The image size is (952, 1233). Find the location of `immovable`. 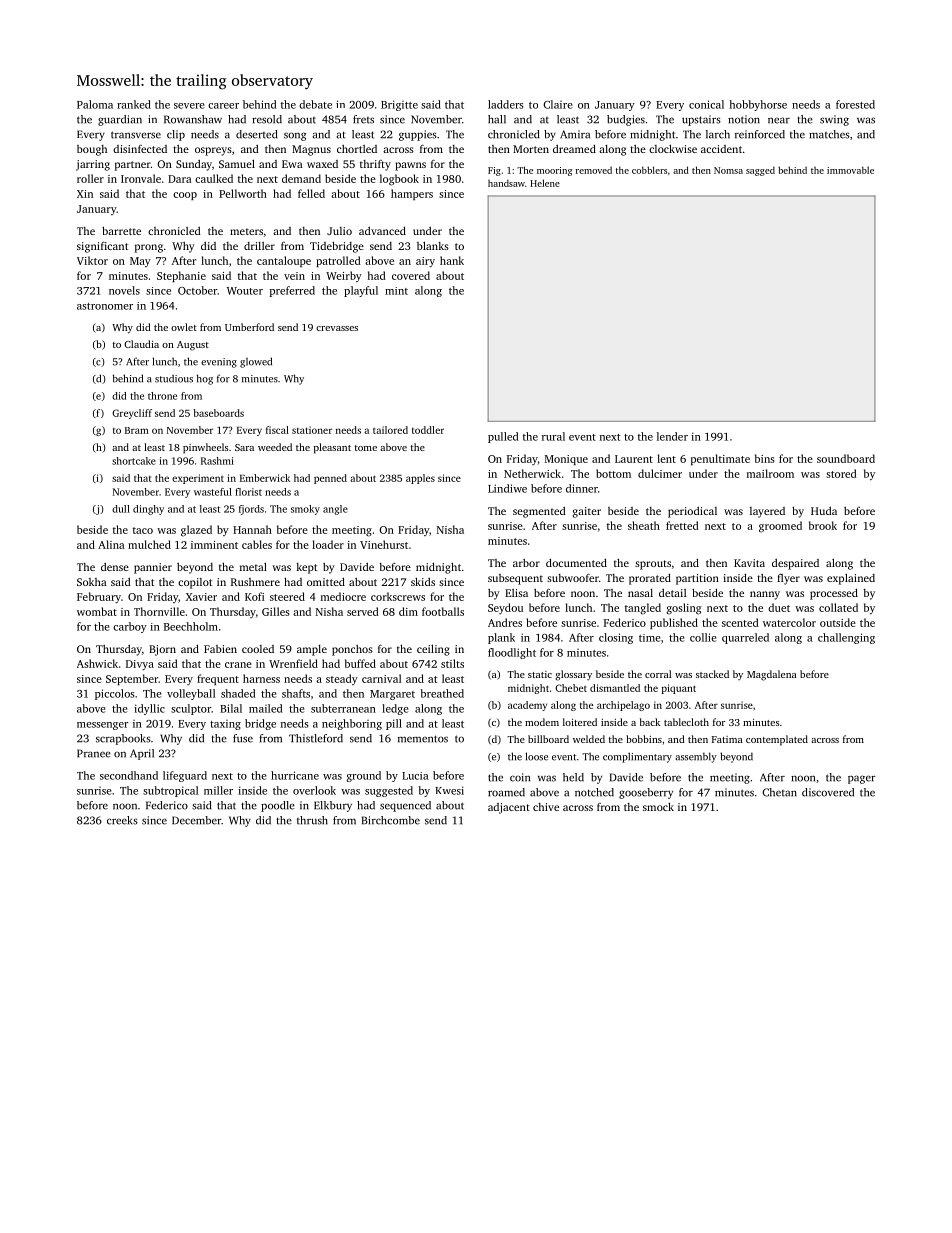

immovable is located at coordinates (850, 170).
